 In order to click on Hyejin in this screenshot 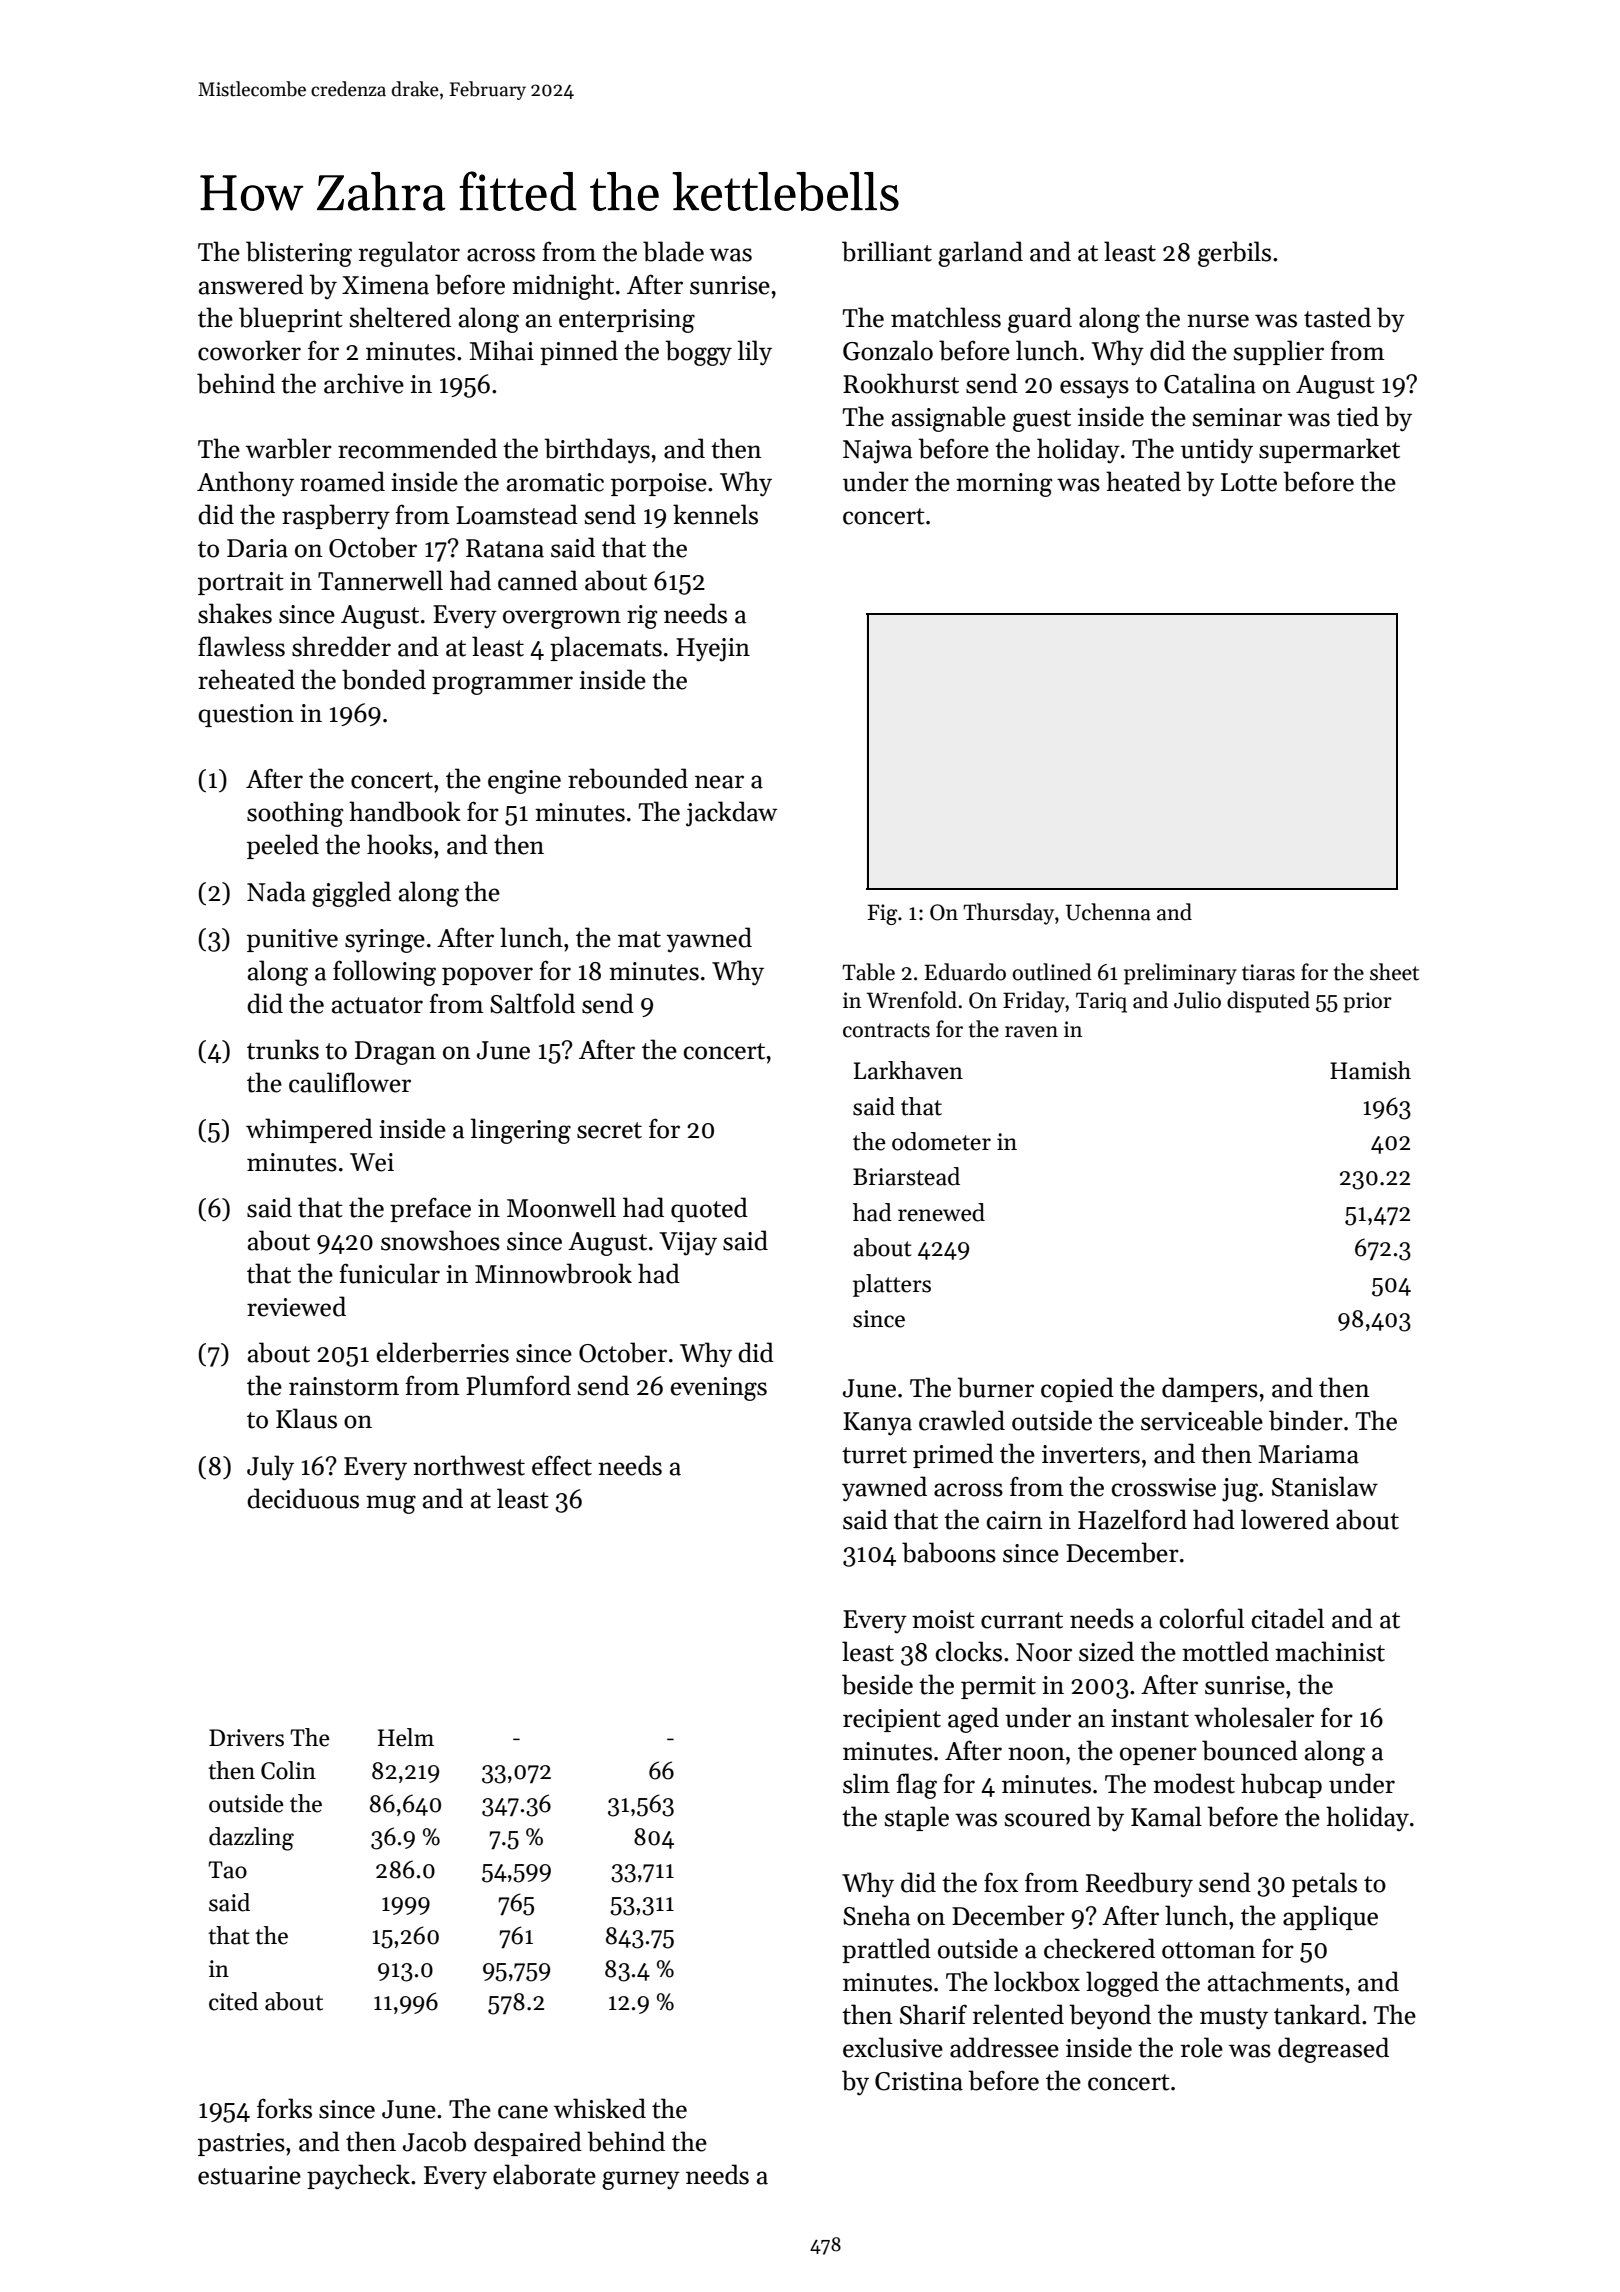, I will do `click(713, 650)`.
